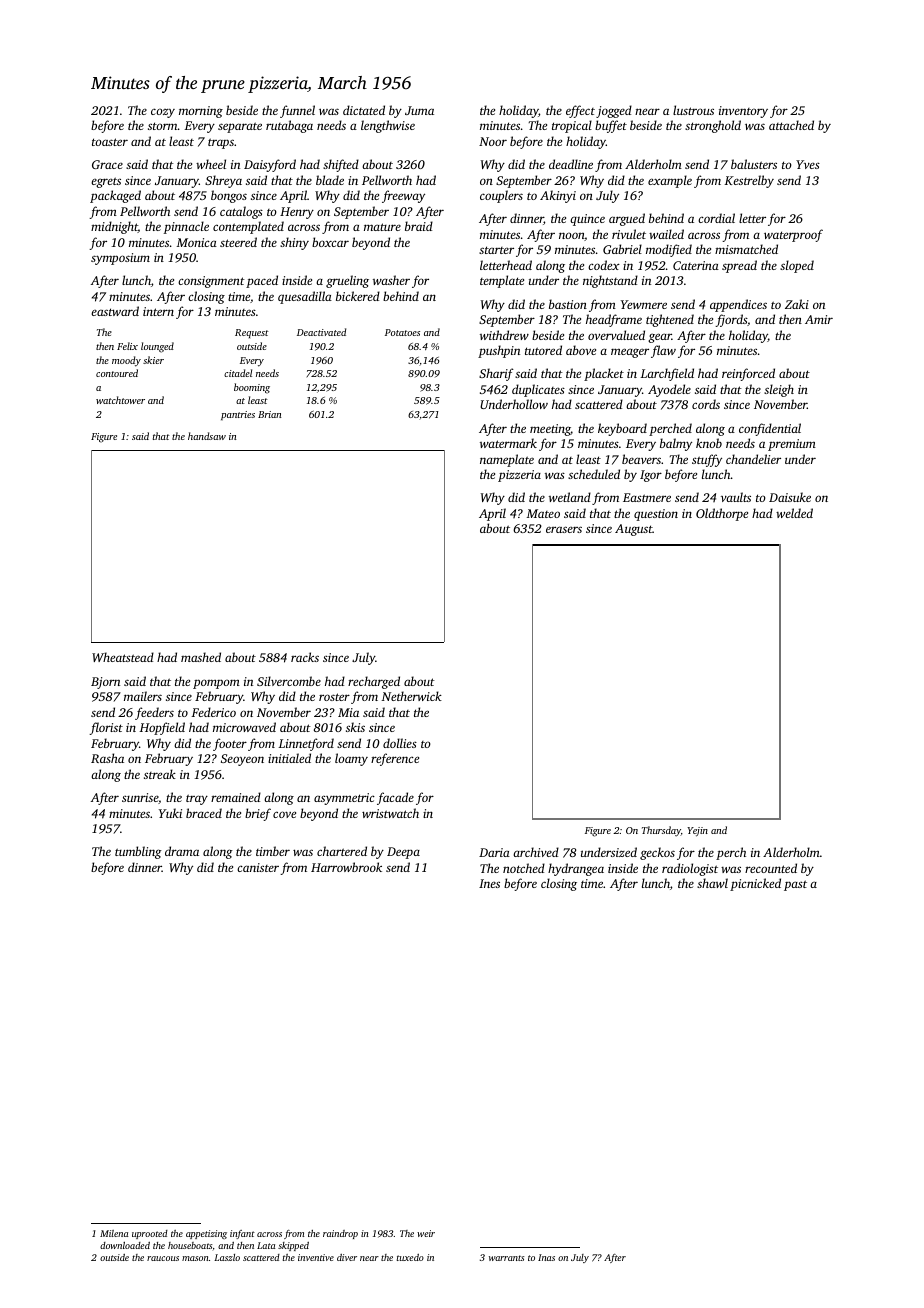  I want to click on lustrous, so click(693, 110).
